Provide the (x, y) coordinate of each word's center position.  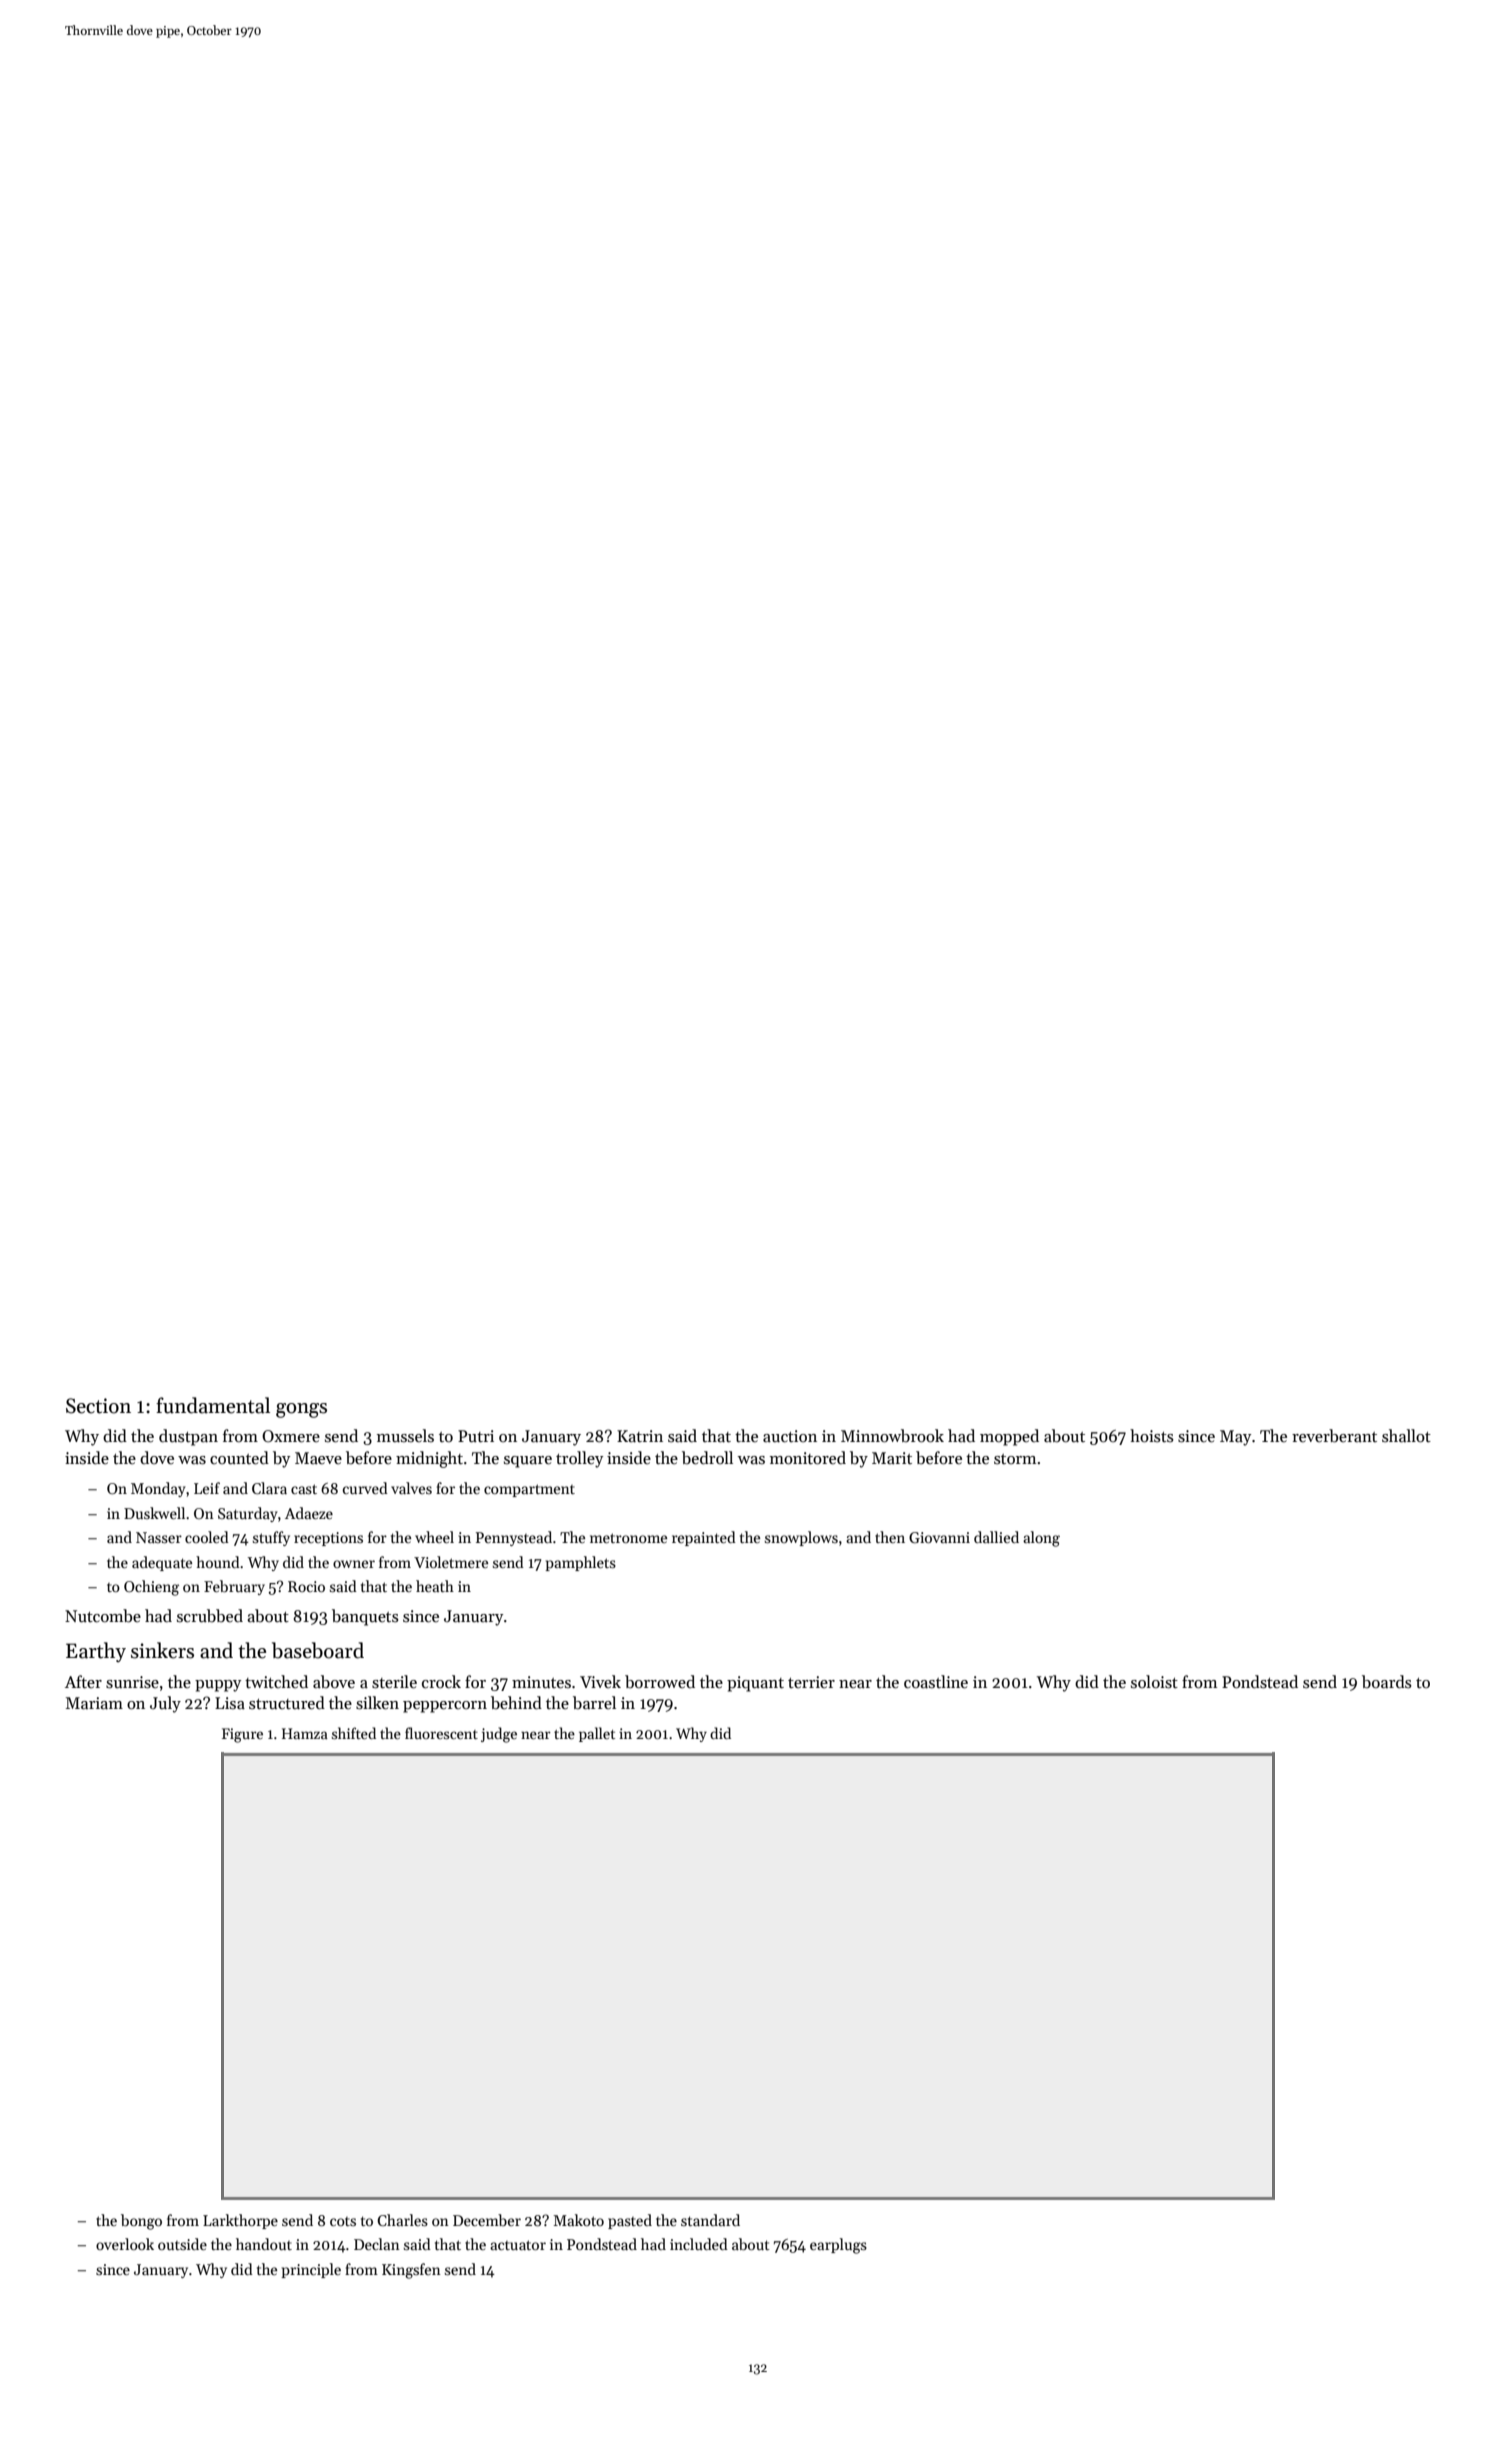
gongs (301, 1410)
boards (1387, 1682)
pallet (597, 1734)
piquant (755, 1684)
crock (441, 1682)
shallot (1406, 1436)
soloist (1154, 1682)
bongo (141, 2222)
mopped (1009, 1437)
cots (343, 2221)
